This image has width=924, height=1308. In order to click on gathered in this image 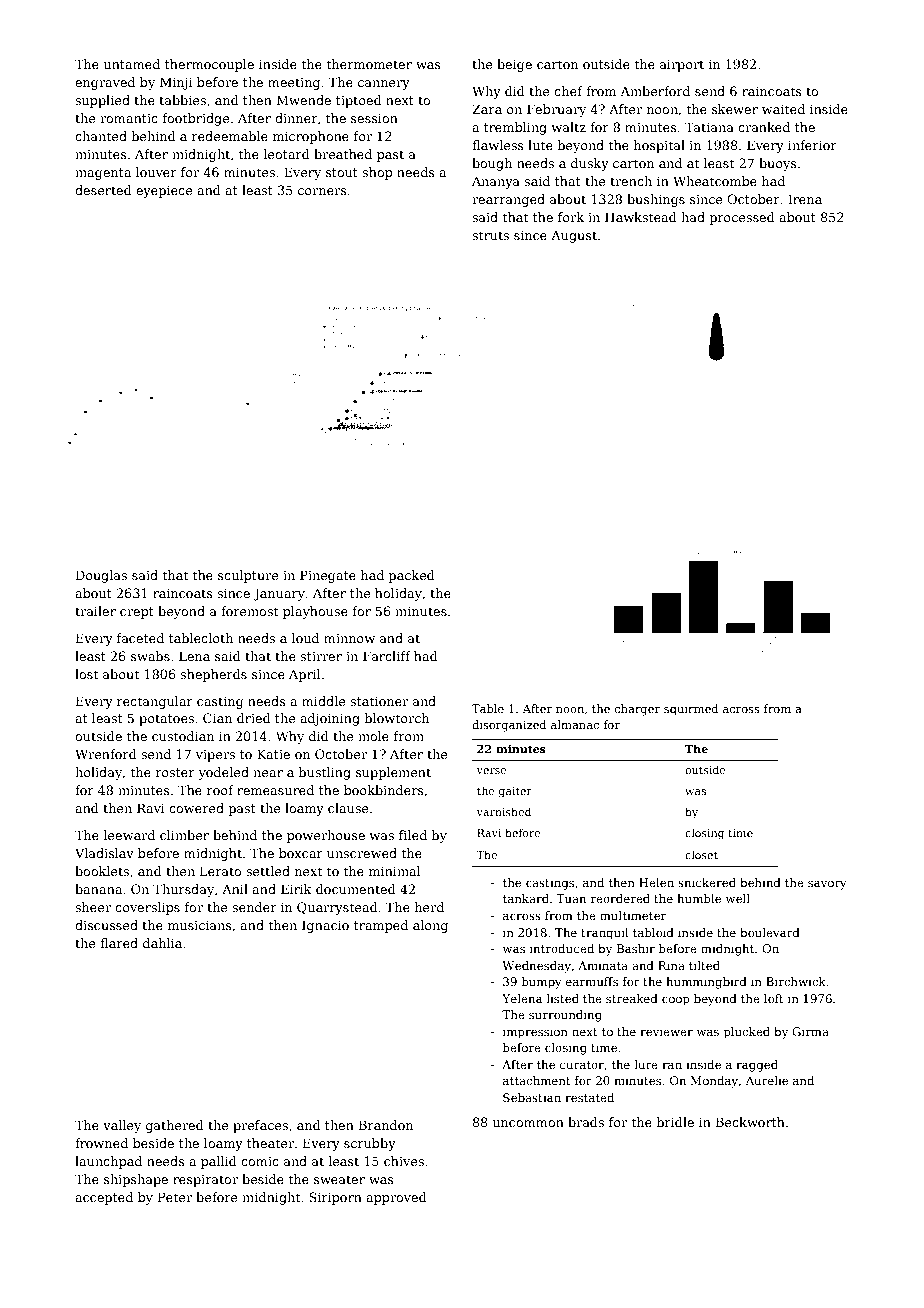, I will do `click(175, 1126)`.
